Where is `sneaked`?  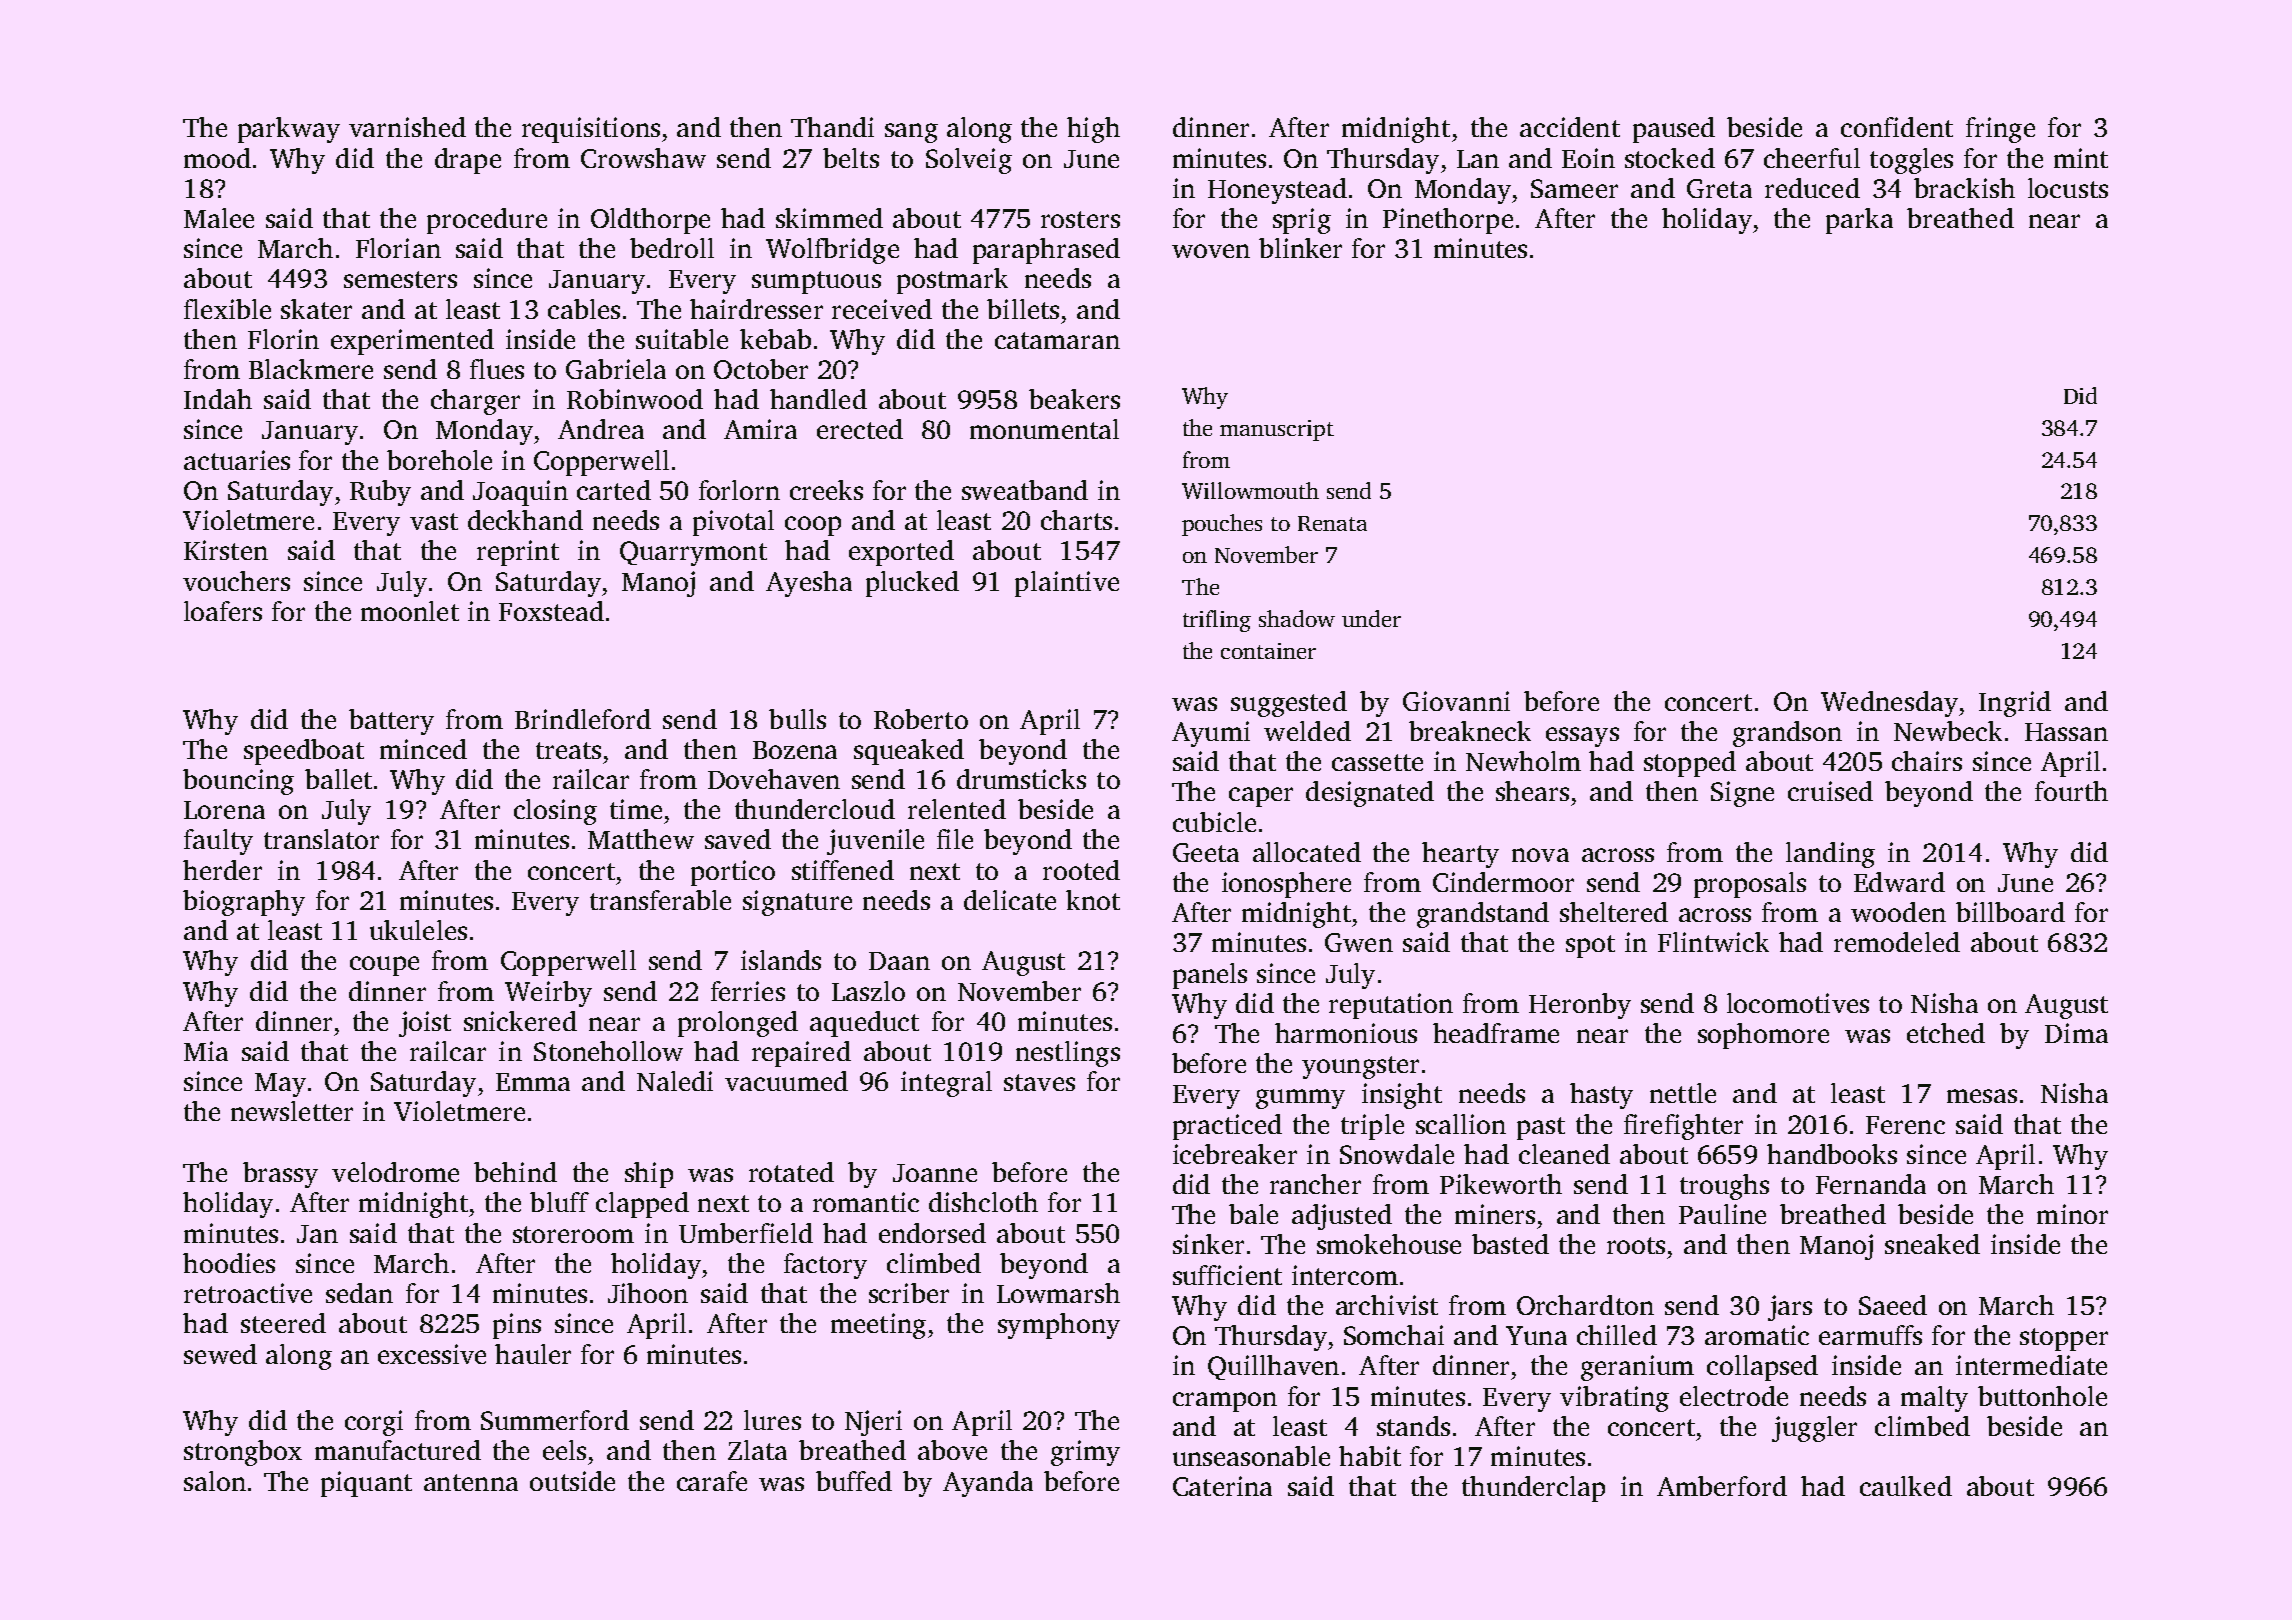
sneaked is located at coordinates (1932, 1244).
